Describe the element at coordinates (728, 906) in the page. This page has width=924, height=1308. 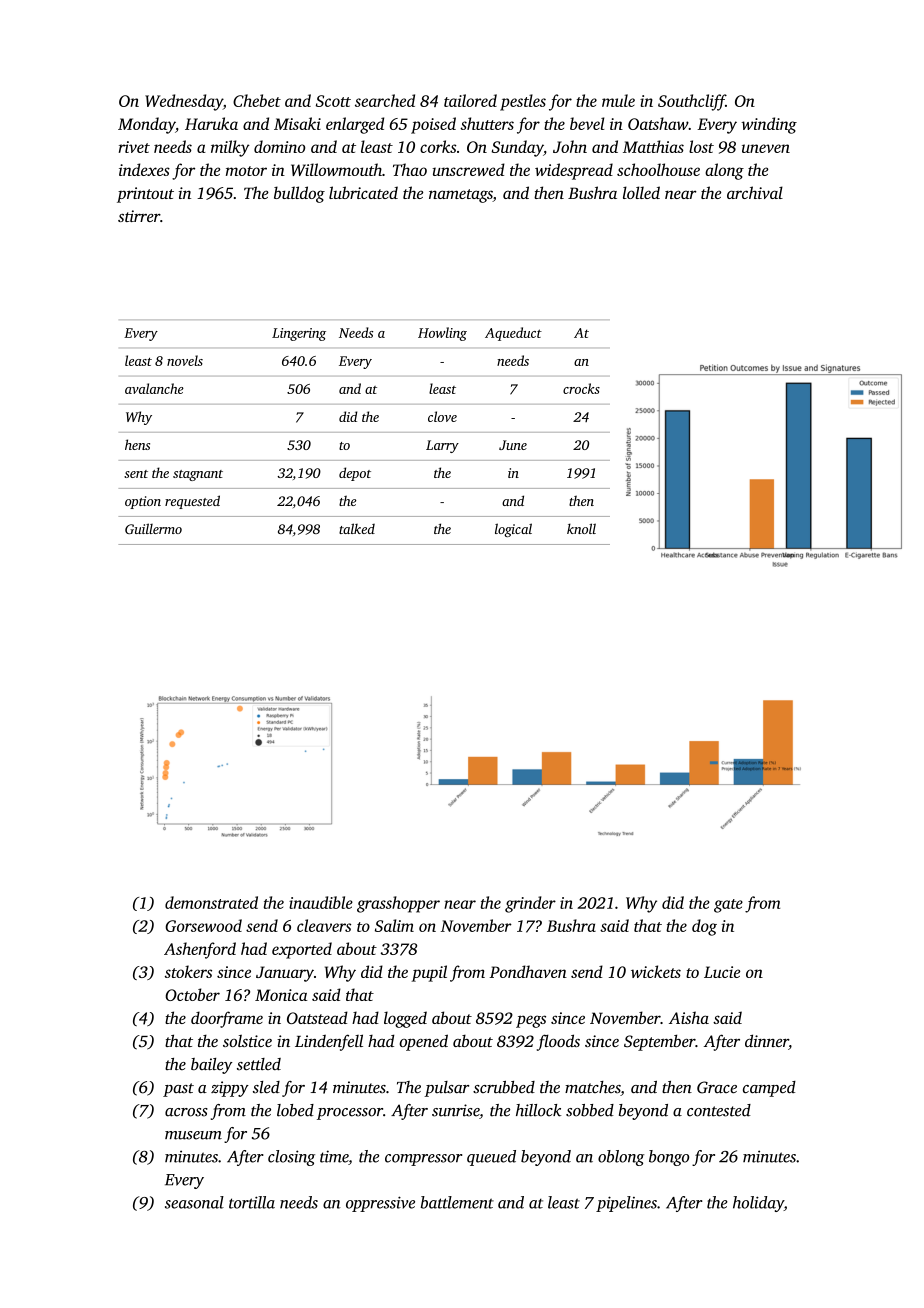
I see `gate` at that location.
